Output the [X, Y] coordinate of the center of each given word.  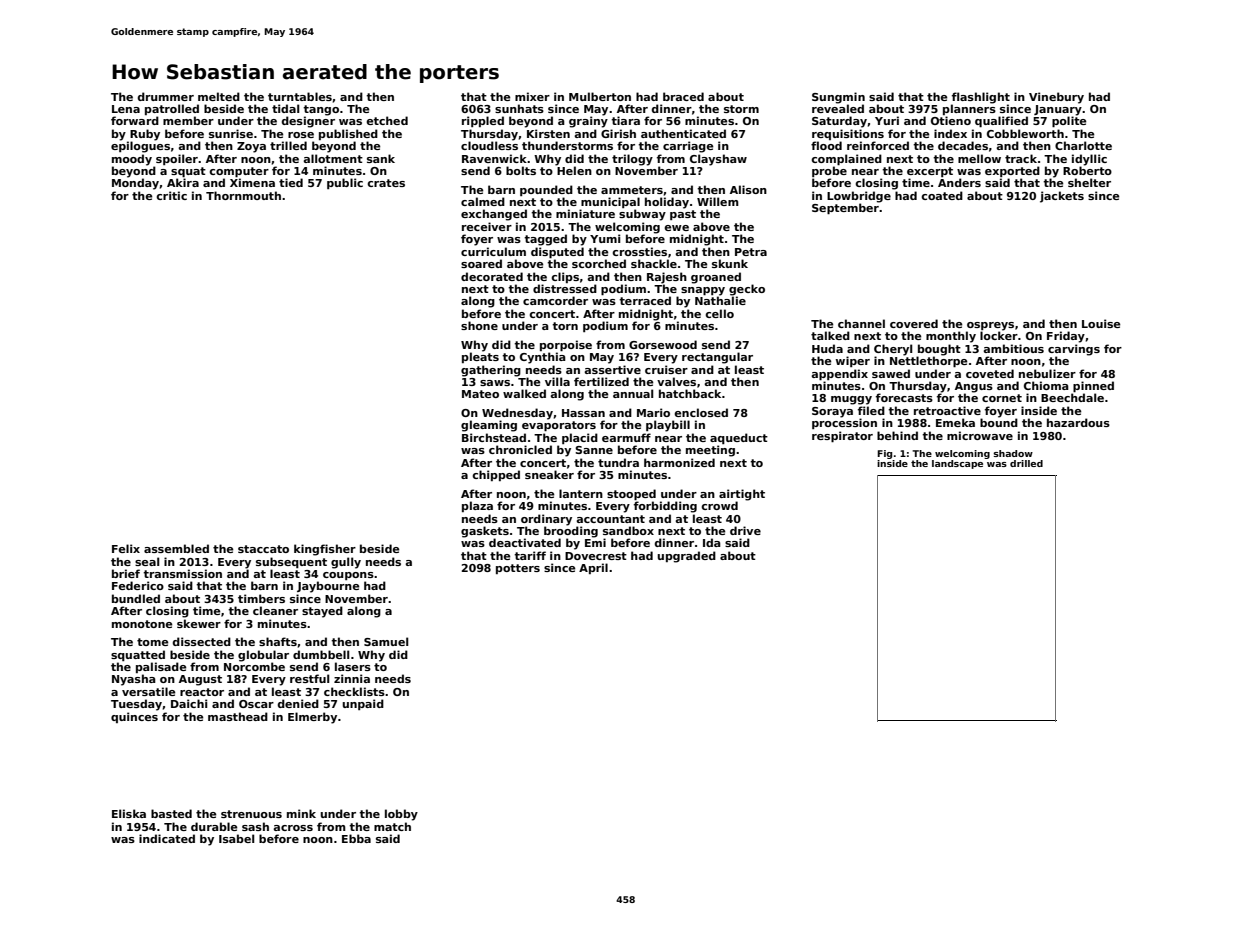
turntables [300, 96]
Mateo [480, 394]
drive [745, 530]
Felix [126, 548]
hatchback [690, 393]
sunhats [519, 108]
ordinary [546, 520]
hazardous [1078, 422]
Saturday [839, 122]
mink [301, 813]
